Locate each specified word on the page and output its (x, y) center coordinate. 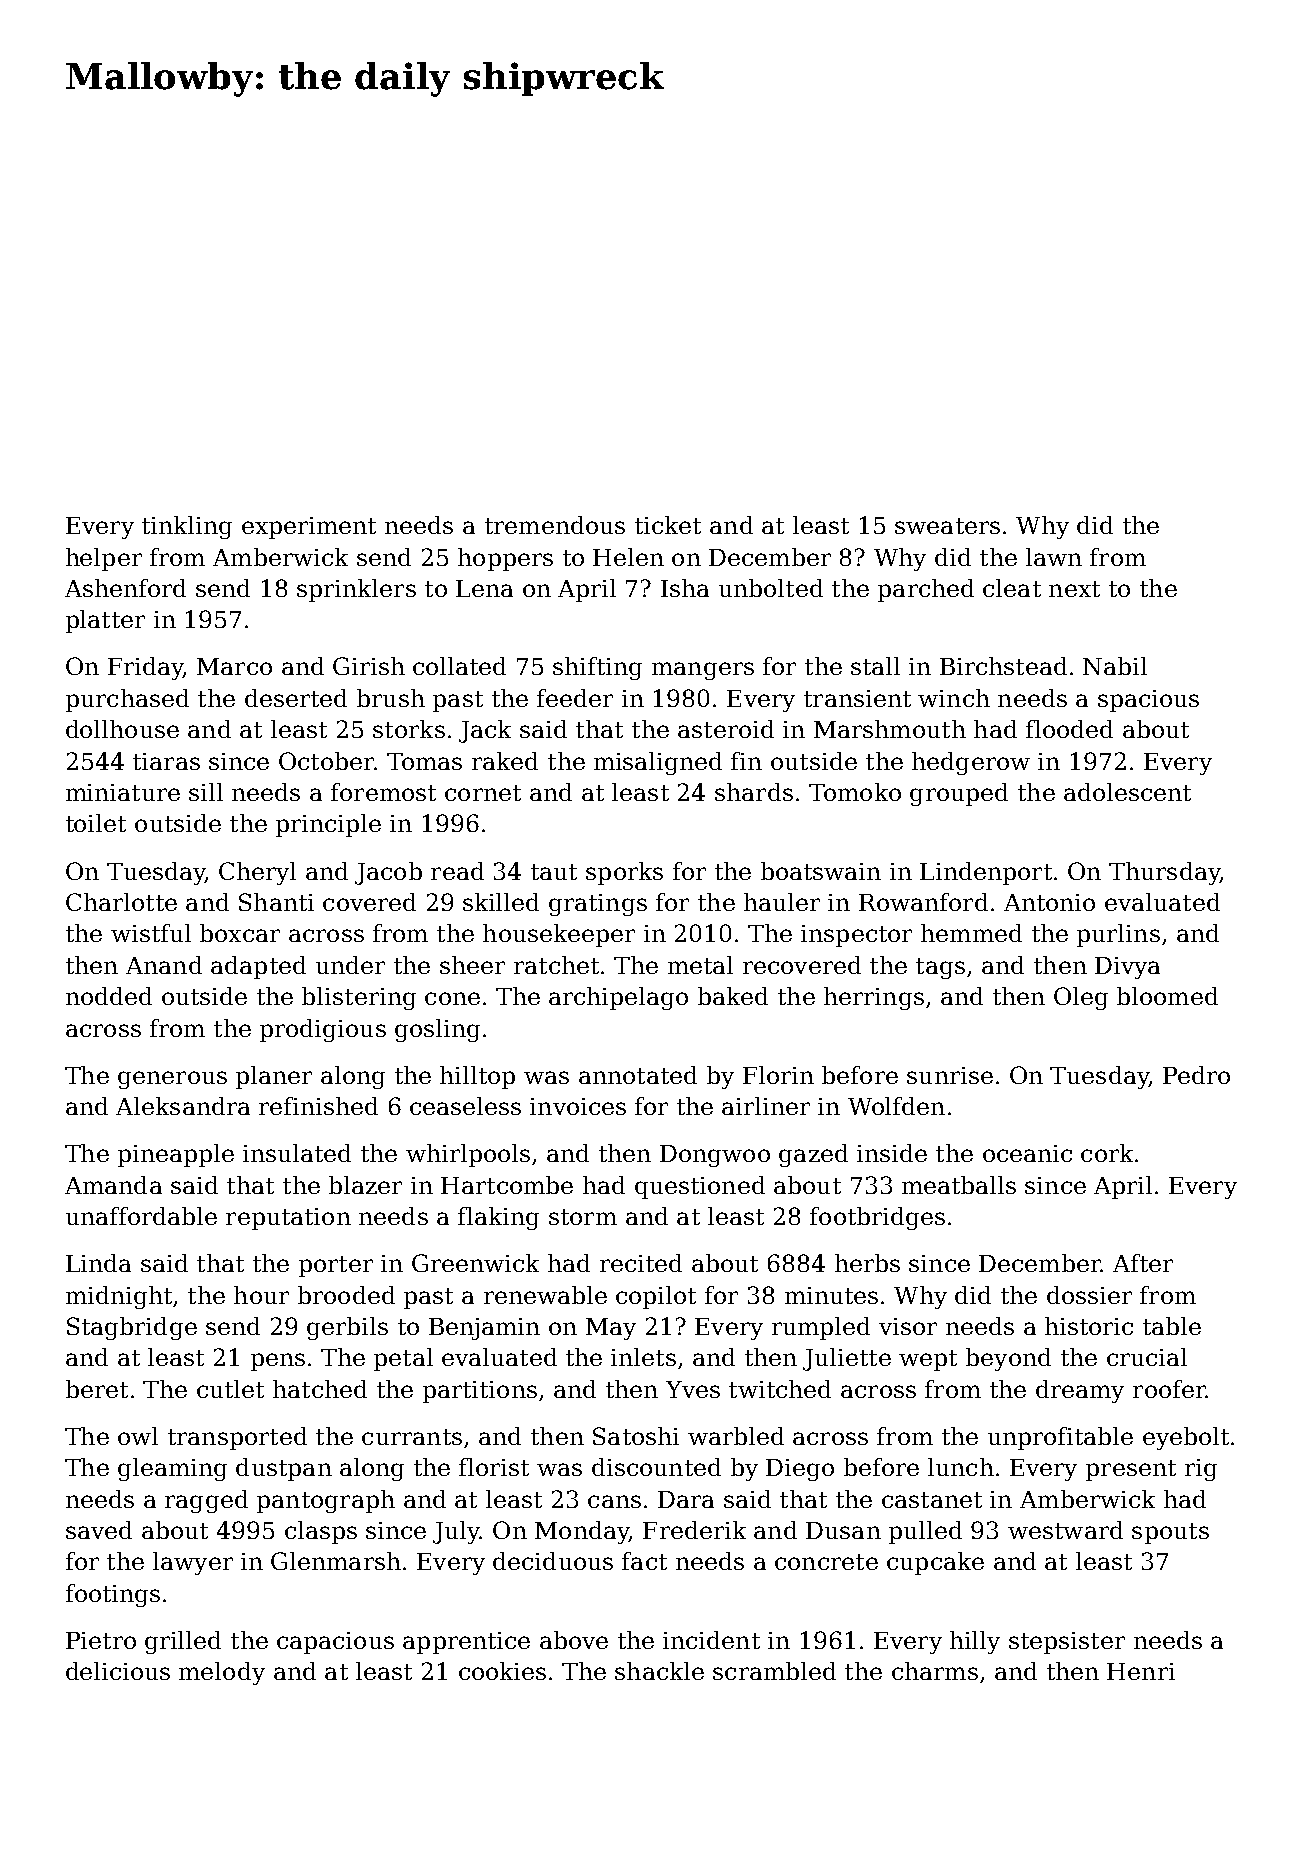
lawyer (193, 1563)
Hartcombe (507, 1185)
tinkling (187, 527)
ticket (668, 525)
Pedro (1196, 1075)
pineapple (176, 1155)
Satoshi (636, 1436)
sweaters (947, 526)
